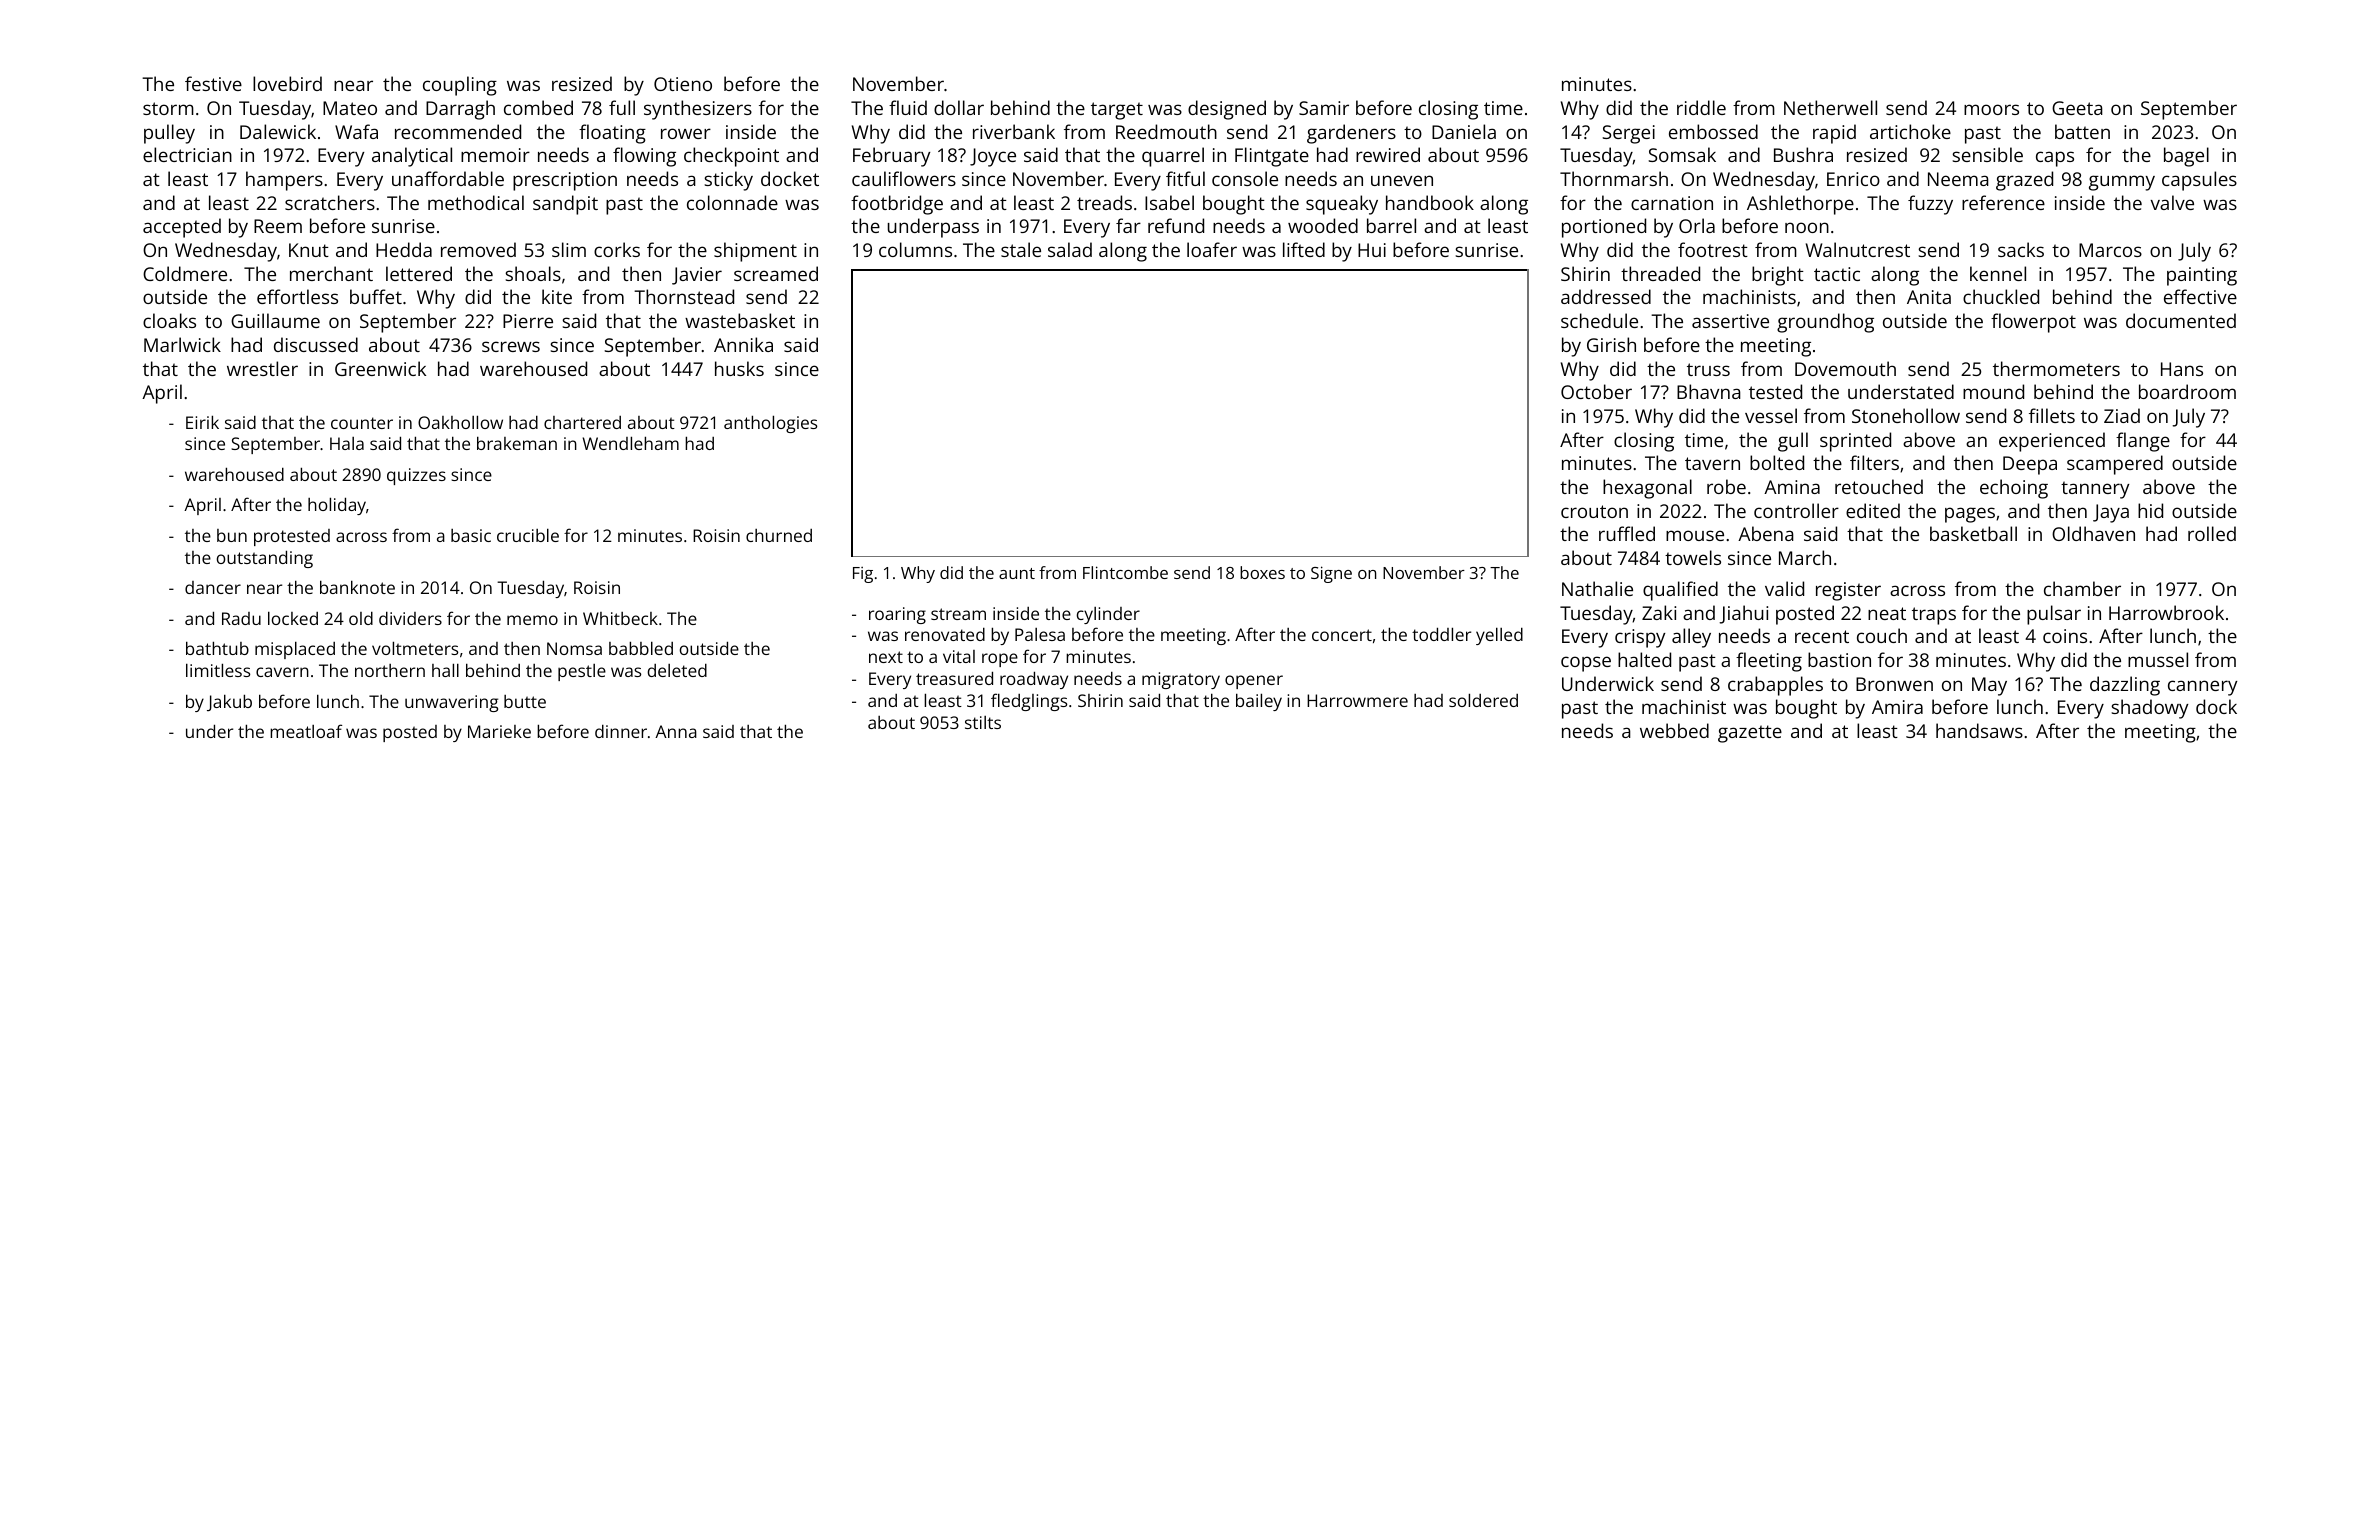  What do you see at coordinates (1830, 107) in the document?
I see `Netherwell` at bounding box center [1830, 107].
